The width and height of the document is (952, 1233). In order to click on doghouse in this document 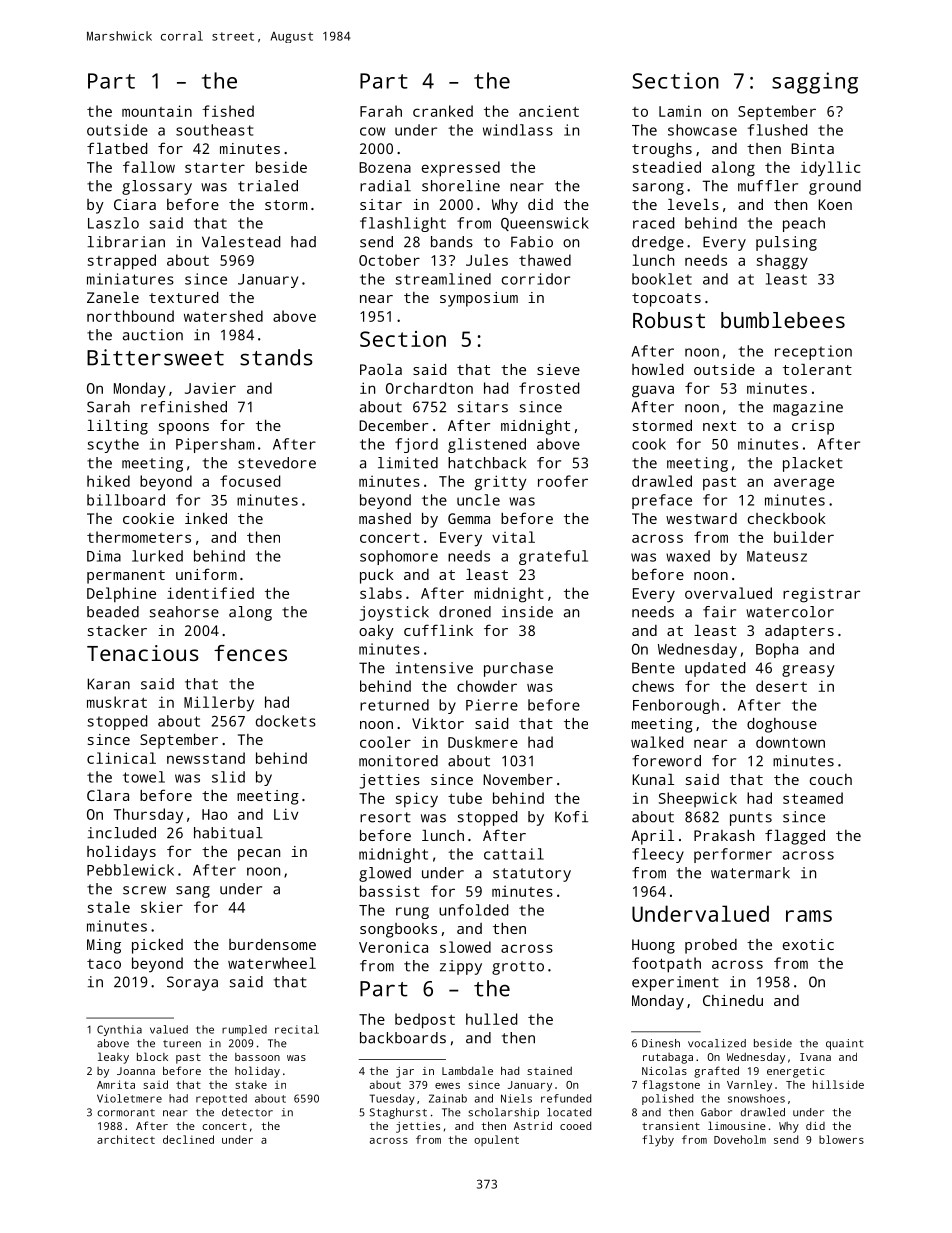, I will do `click(782, 725)`.
